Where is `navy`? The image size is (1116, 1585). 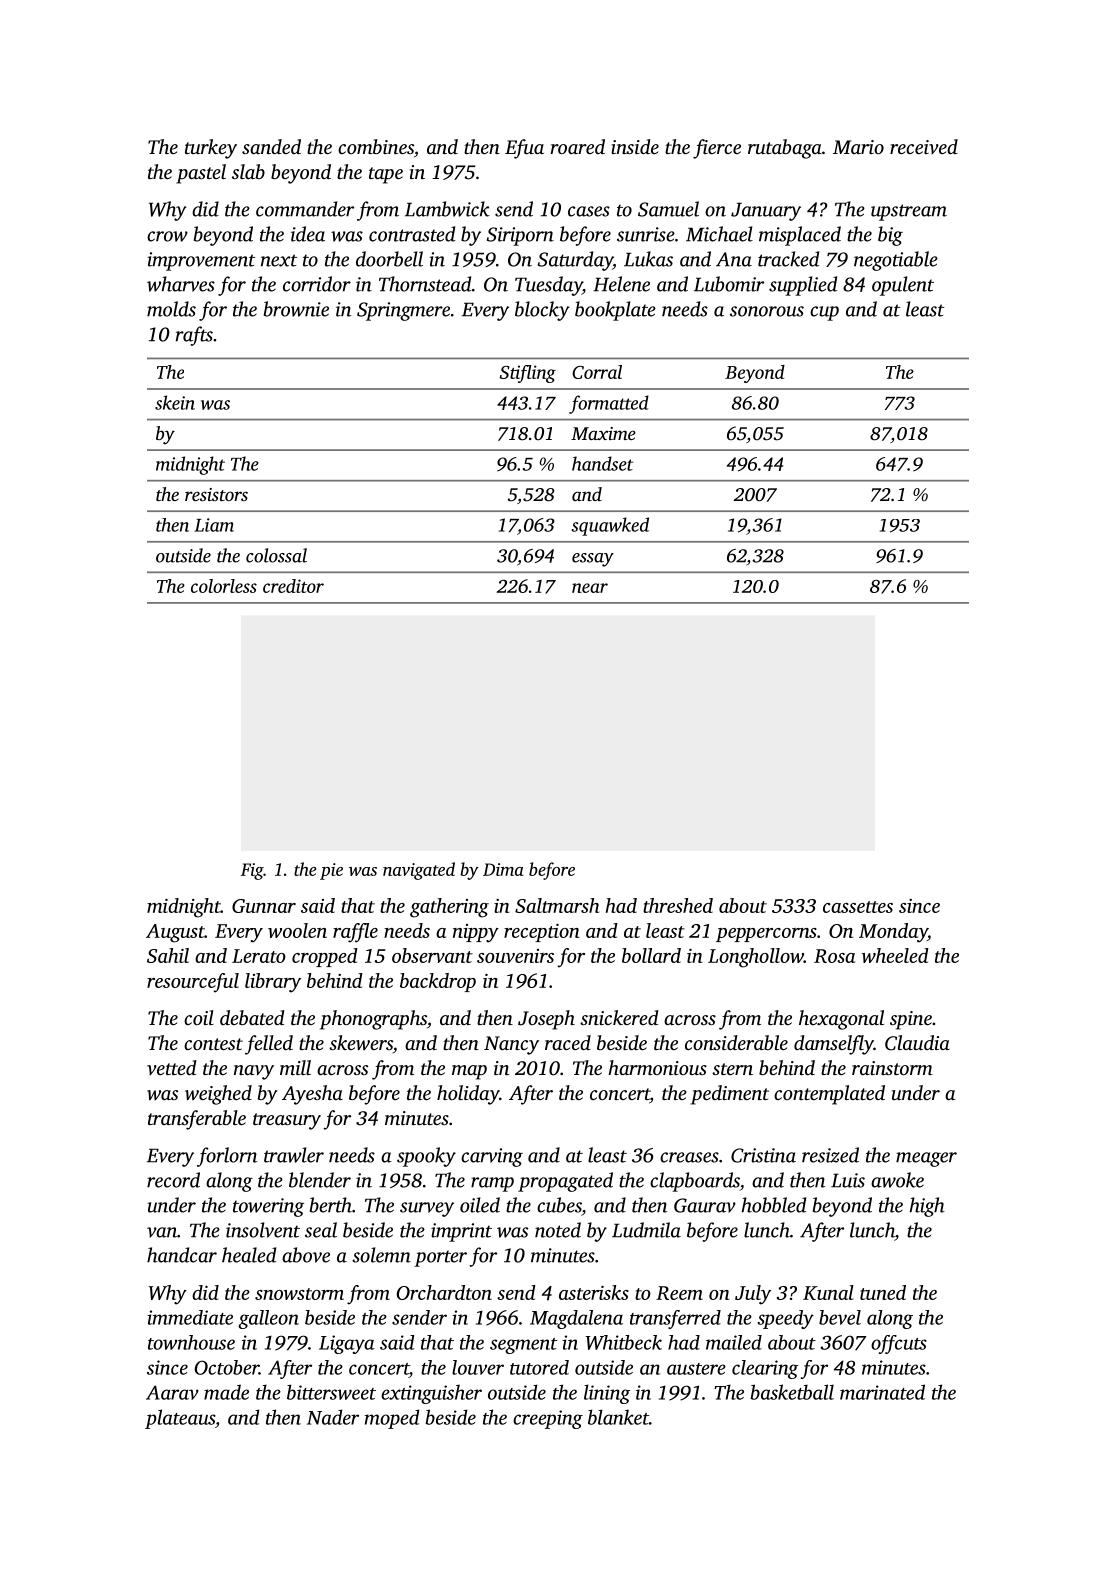
navy is located at coordinates (254, 1072).
